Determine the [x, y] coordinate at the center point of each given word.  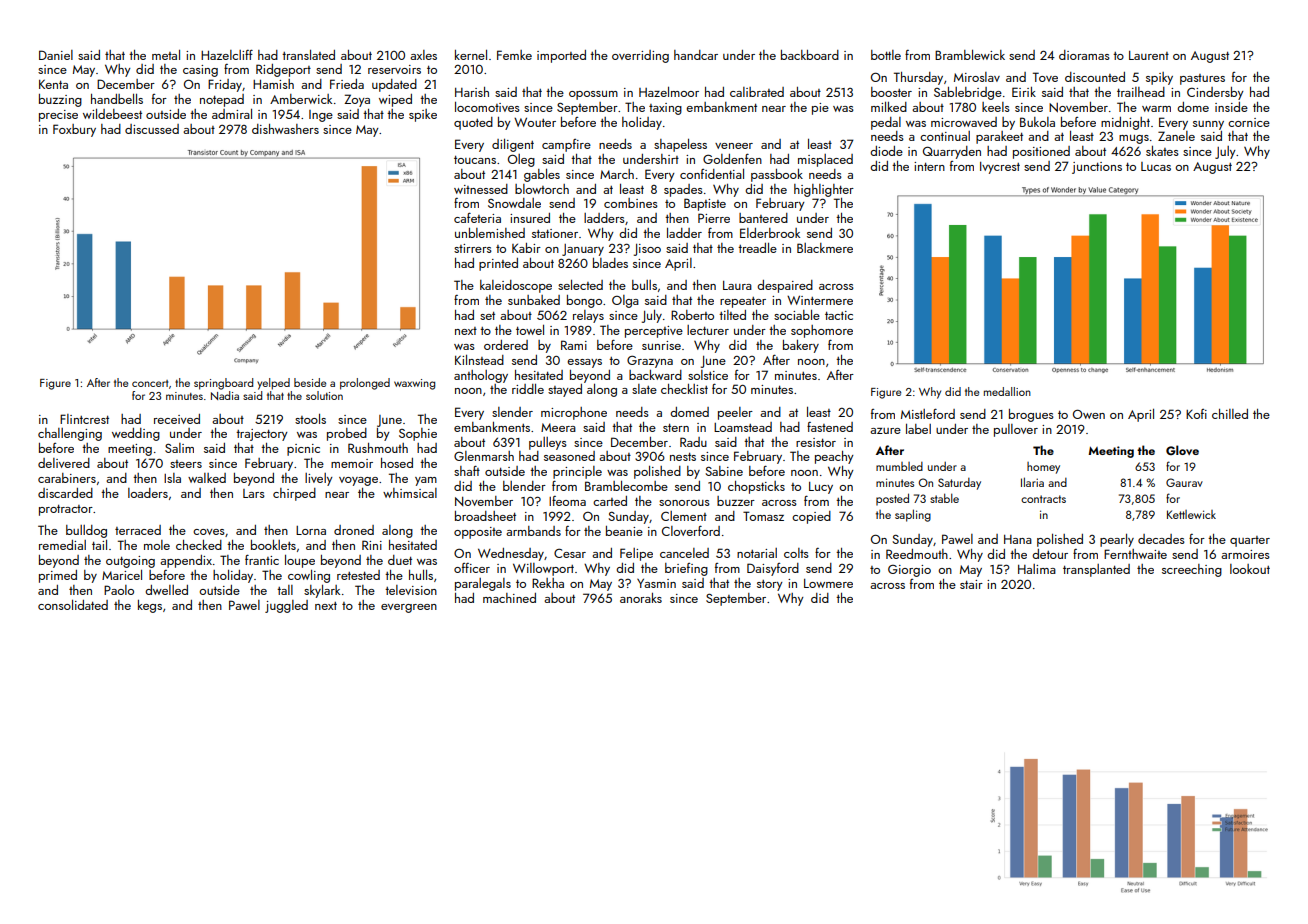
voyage [358, 481]
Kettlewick [1191, 514]
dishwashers [285, 129]
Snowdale [514, 203]
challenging [70, 434]
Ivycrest [1000, 168]
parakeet [999, 137]
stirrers [473, 248]
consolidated [73, 605]
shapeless [680, 145]
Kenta [53, 84]
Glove [1182, 450]
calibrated [757, 92]
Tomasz [763, 516]
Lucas [1156, 166]
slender [512, 412]
